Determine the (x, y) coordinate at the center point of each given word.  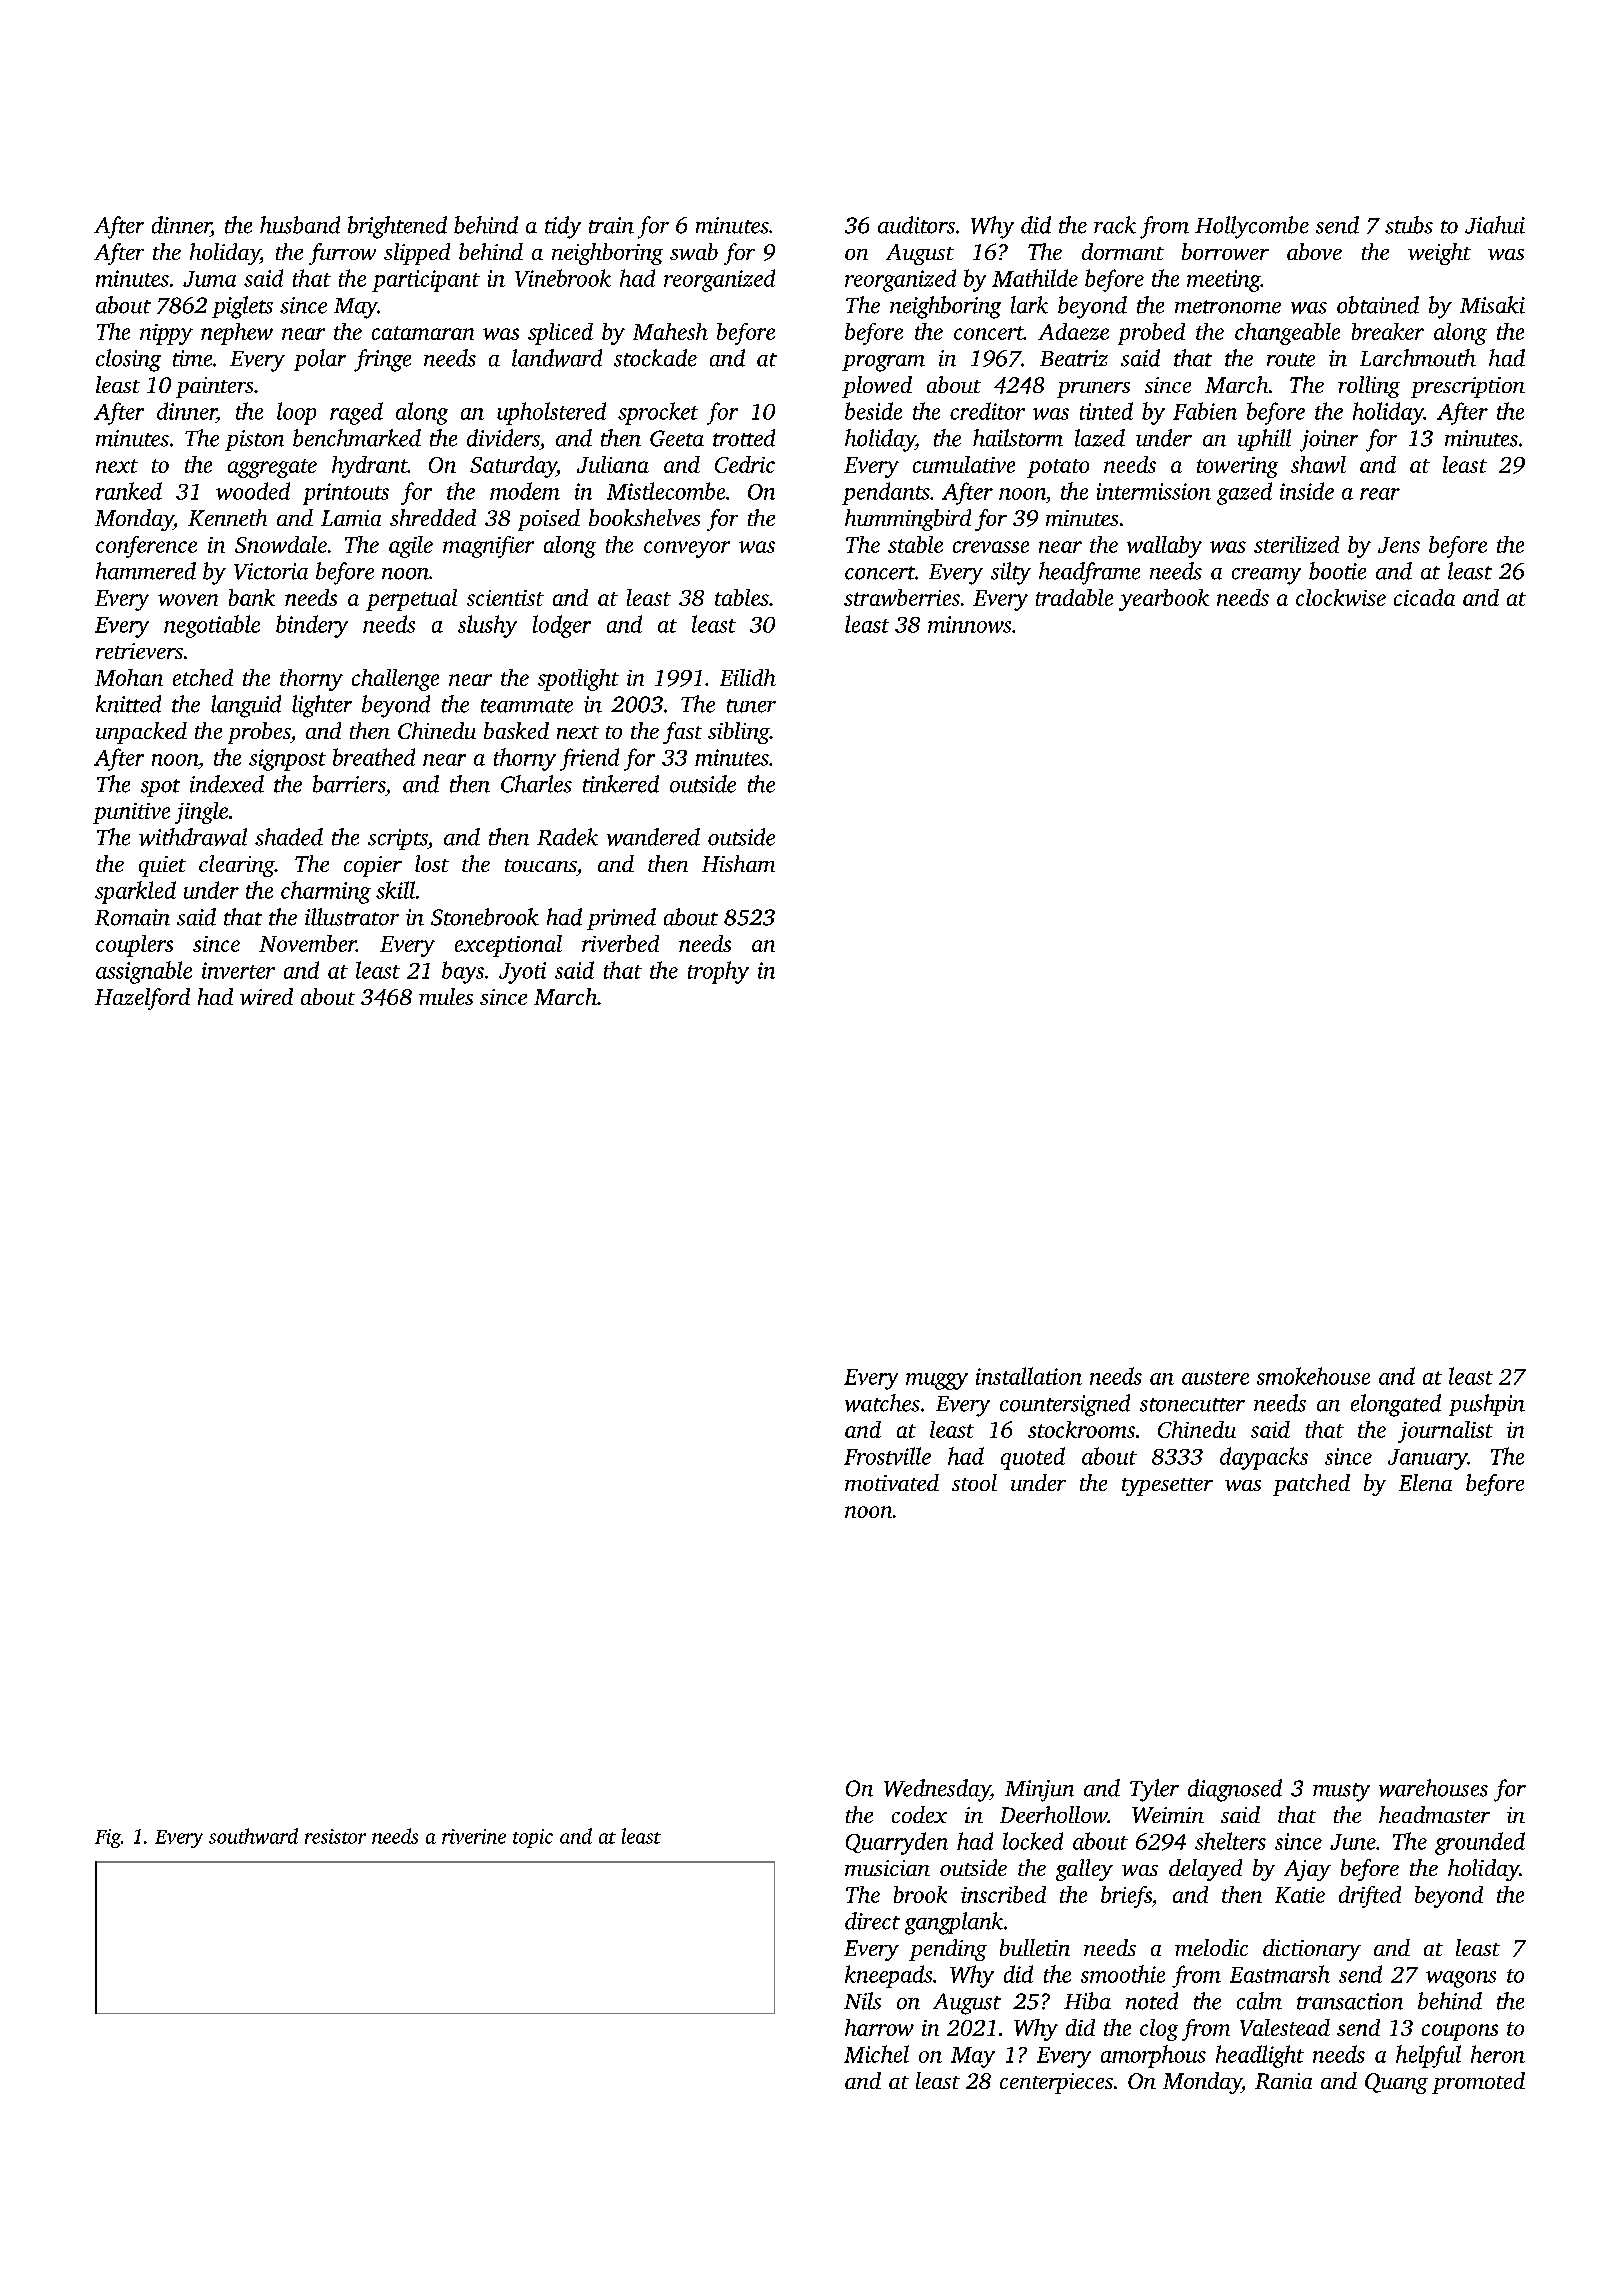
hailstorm (1018, 438)
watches (882, 1403)
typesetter (1167, 1487)
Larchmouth (1418, 358)
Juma (209, 279)
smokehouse (1313, 1376)
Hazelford (142, 999)
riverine (474, 1836)
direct (872, 1921)
